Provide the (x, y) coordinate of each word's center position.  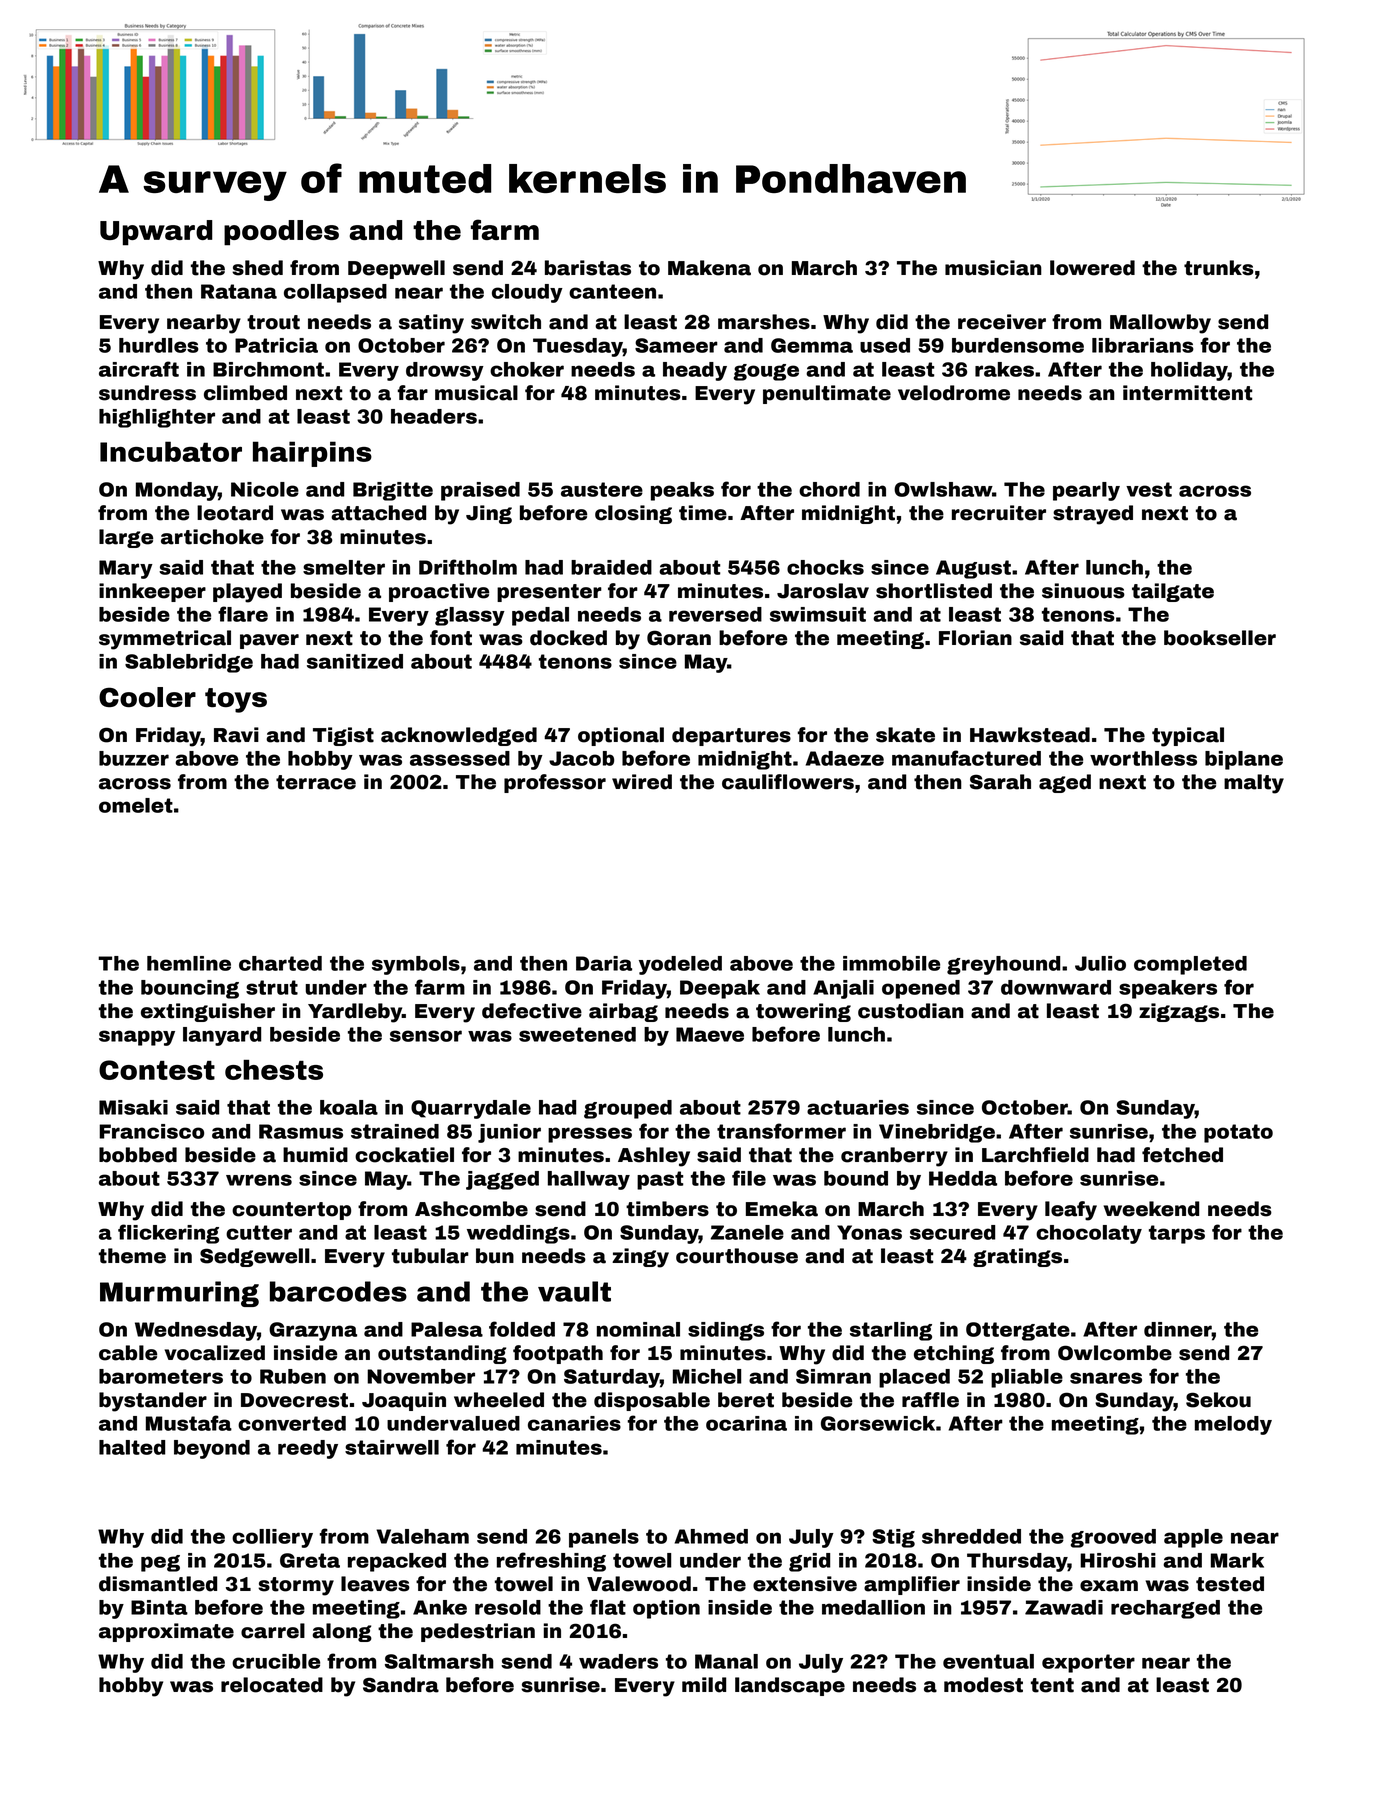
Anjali (843, 989)
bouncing (190, 989)
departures (731, 736)
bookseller (1220, 638)
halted (132, 1447)
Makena (709, 268)
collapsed (335, 293)
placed (914, 1378)
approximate (166, 1632)
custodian (911, 1011)
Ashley (654, 1157)
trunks (1219, 268)
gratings (1017, 1257)
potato (1238, 1133)
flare (243, 614)
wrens (259, 1180)
